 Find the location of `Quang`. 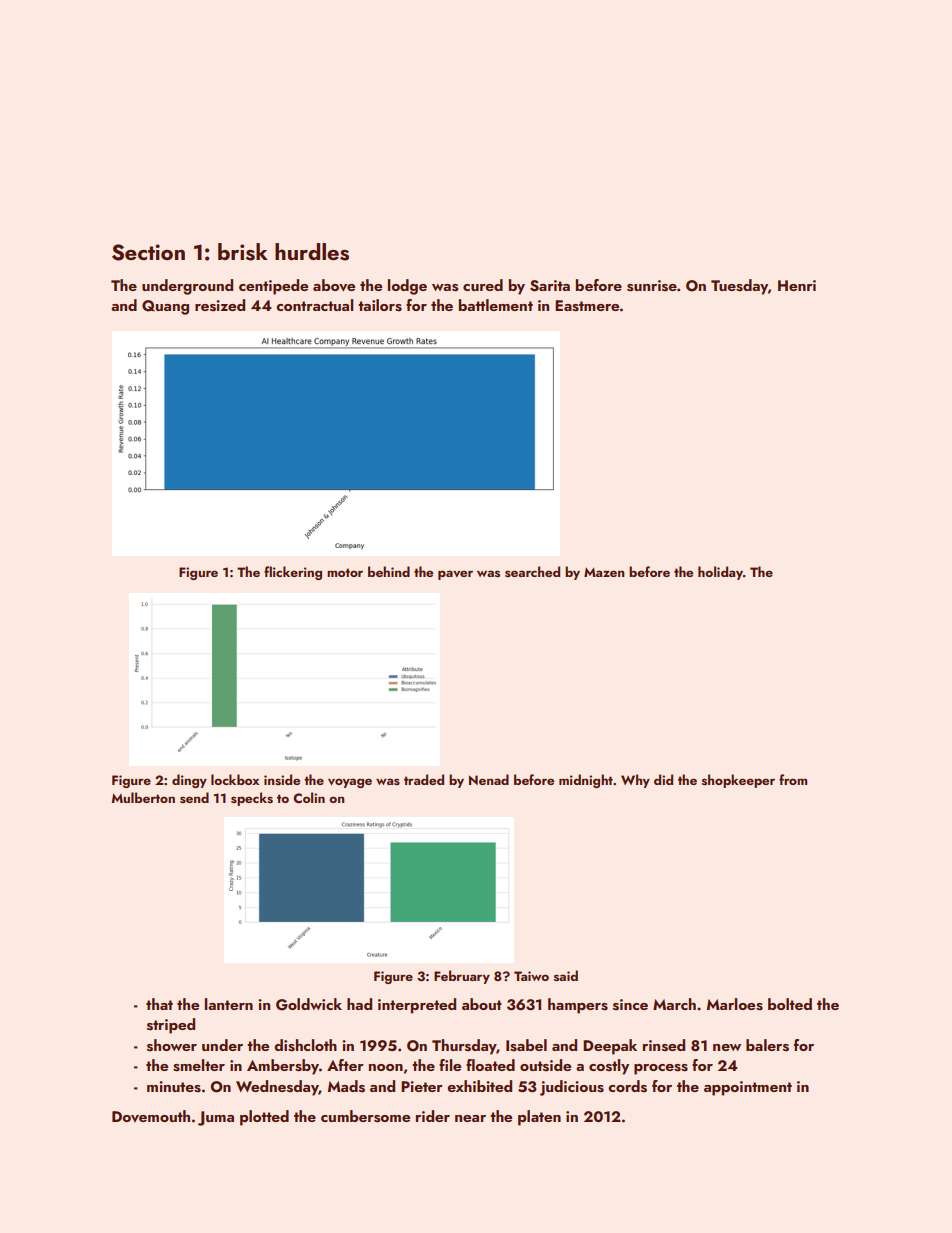

Quang is located at coordinates (165, 307).
